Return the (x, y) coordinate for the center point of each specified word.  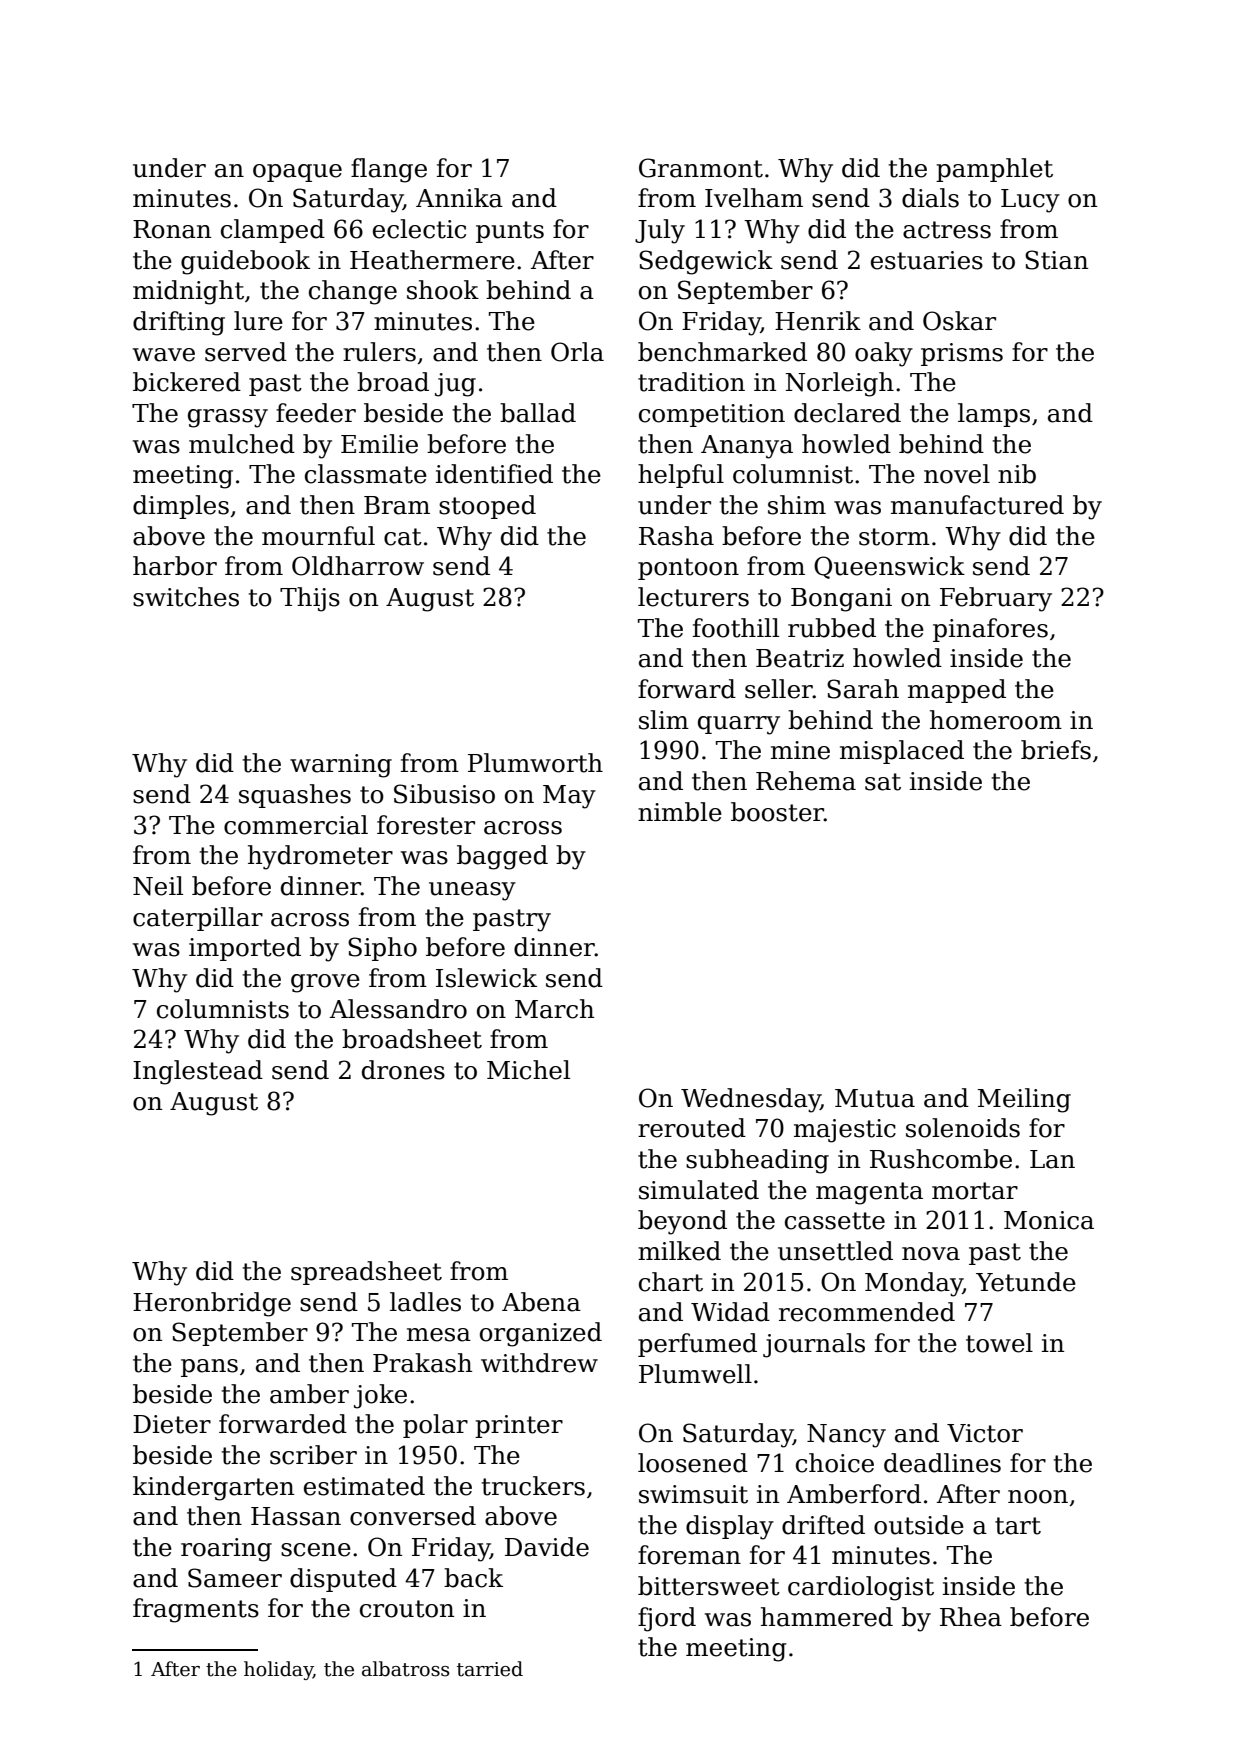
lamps (994, 415)
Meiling (1024, 1100)
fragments (196, 1610)
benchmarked (722, 352)
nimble (680, 812)
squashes (295, 796)
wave (164, 355)
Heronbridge (212, 1304)
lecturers (693, 597)
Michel (528, 1070)
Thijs (310, 599)
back (473, 1578)
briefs (1056, 750)
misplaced (902, 752)
